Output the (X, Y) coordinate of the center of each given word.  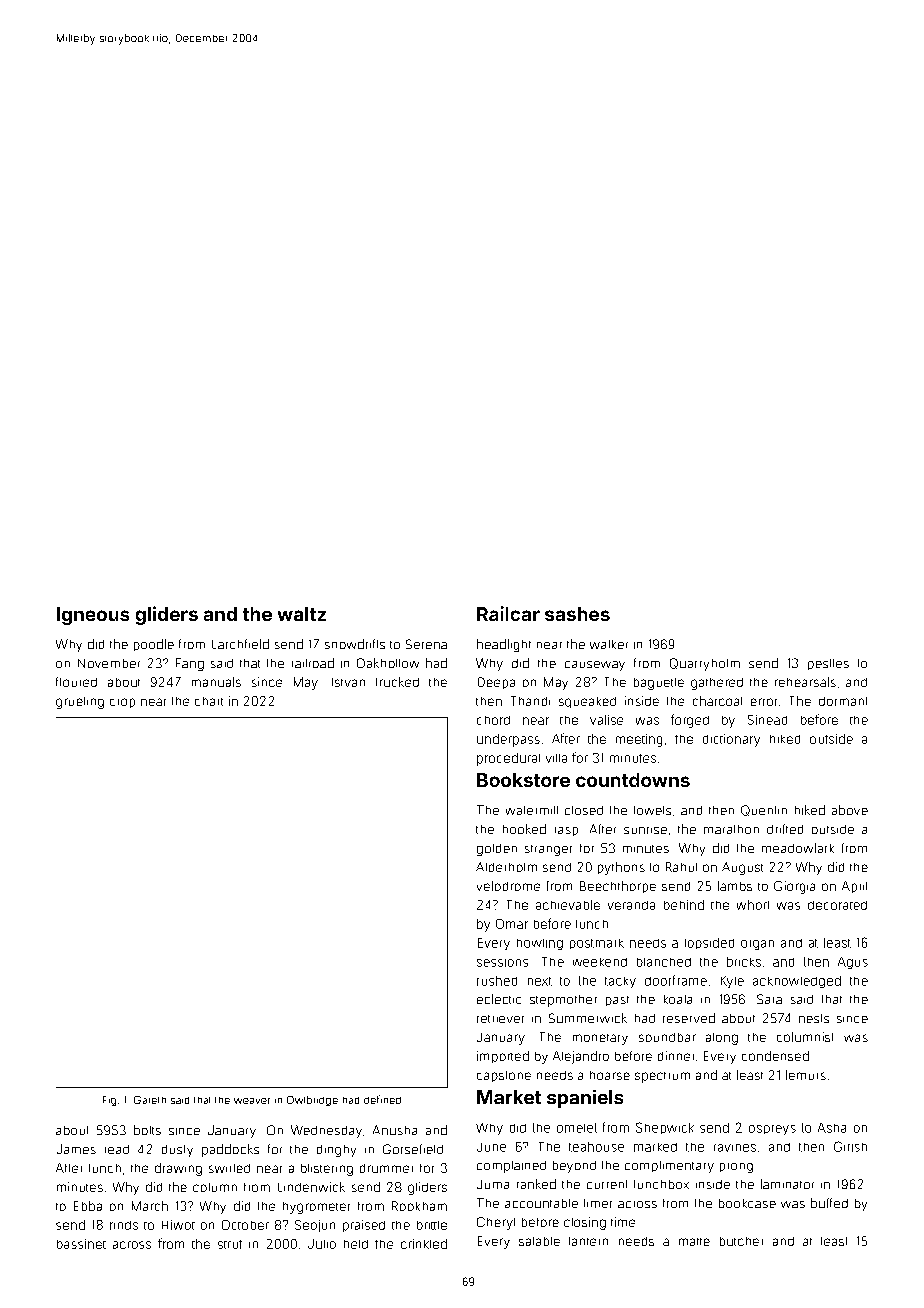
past (617, 1001)
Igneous (93, 616)
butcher (741, 1241)
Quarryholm (705, 664)
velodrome (508, 886)
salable (539, 1241)
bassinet (81, 1244)
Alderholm (506, 867)
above (850, 810)
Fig (109, 1101)
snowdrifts (355, 644)
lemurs (806, 1075)
